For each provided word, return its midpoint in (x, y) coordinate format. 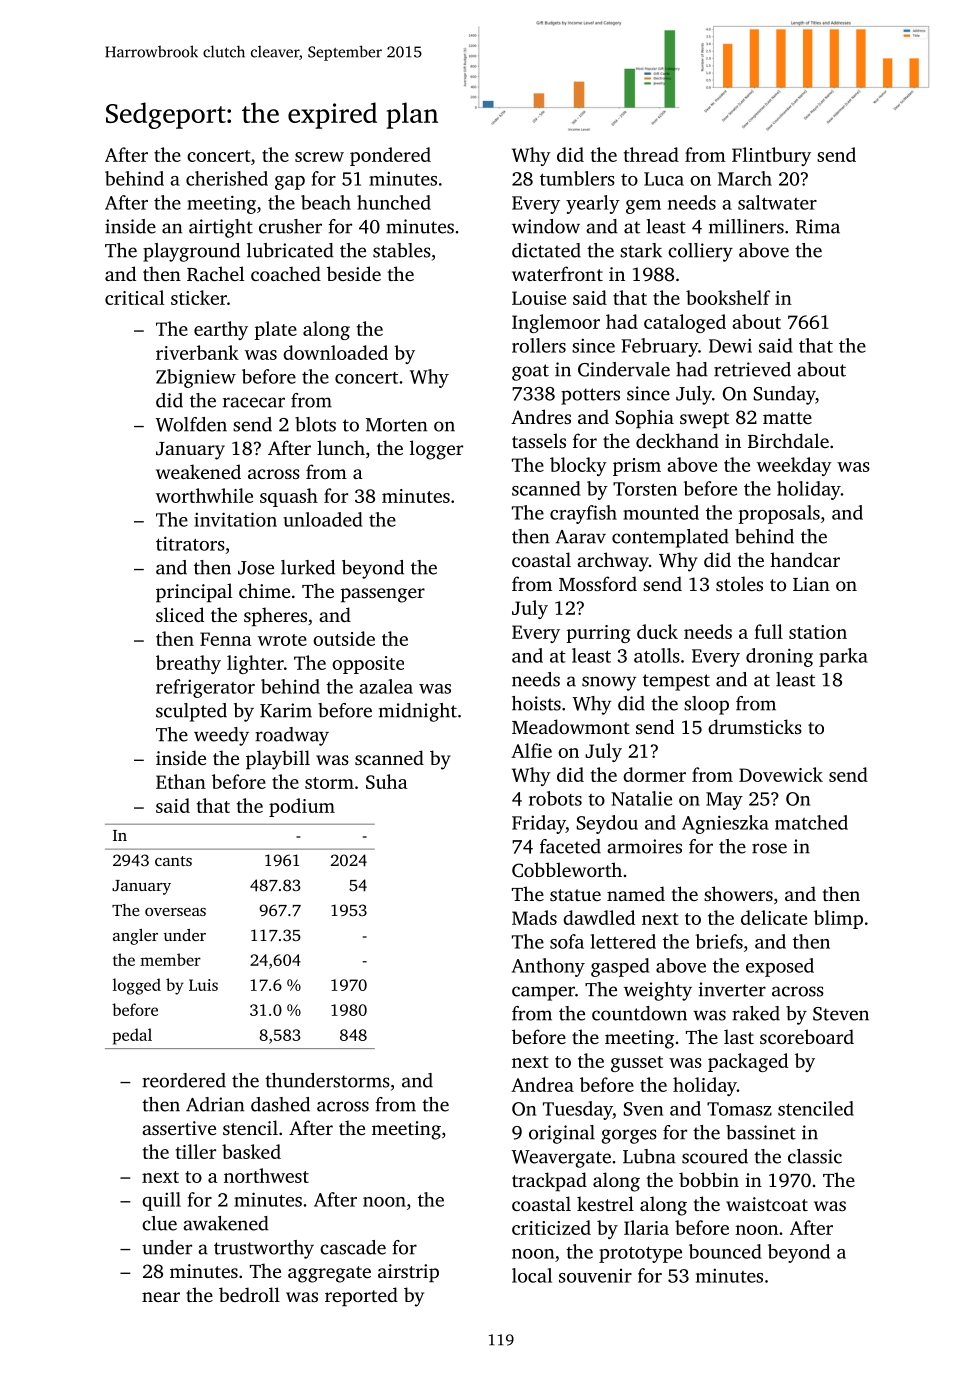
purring (598, 634)
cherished (227, 178)
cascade (353, 1247)
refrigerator (205, 688)
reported (361, 1297)
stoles (739, 583)
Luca (664, 179)
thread (651, 154)
